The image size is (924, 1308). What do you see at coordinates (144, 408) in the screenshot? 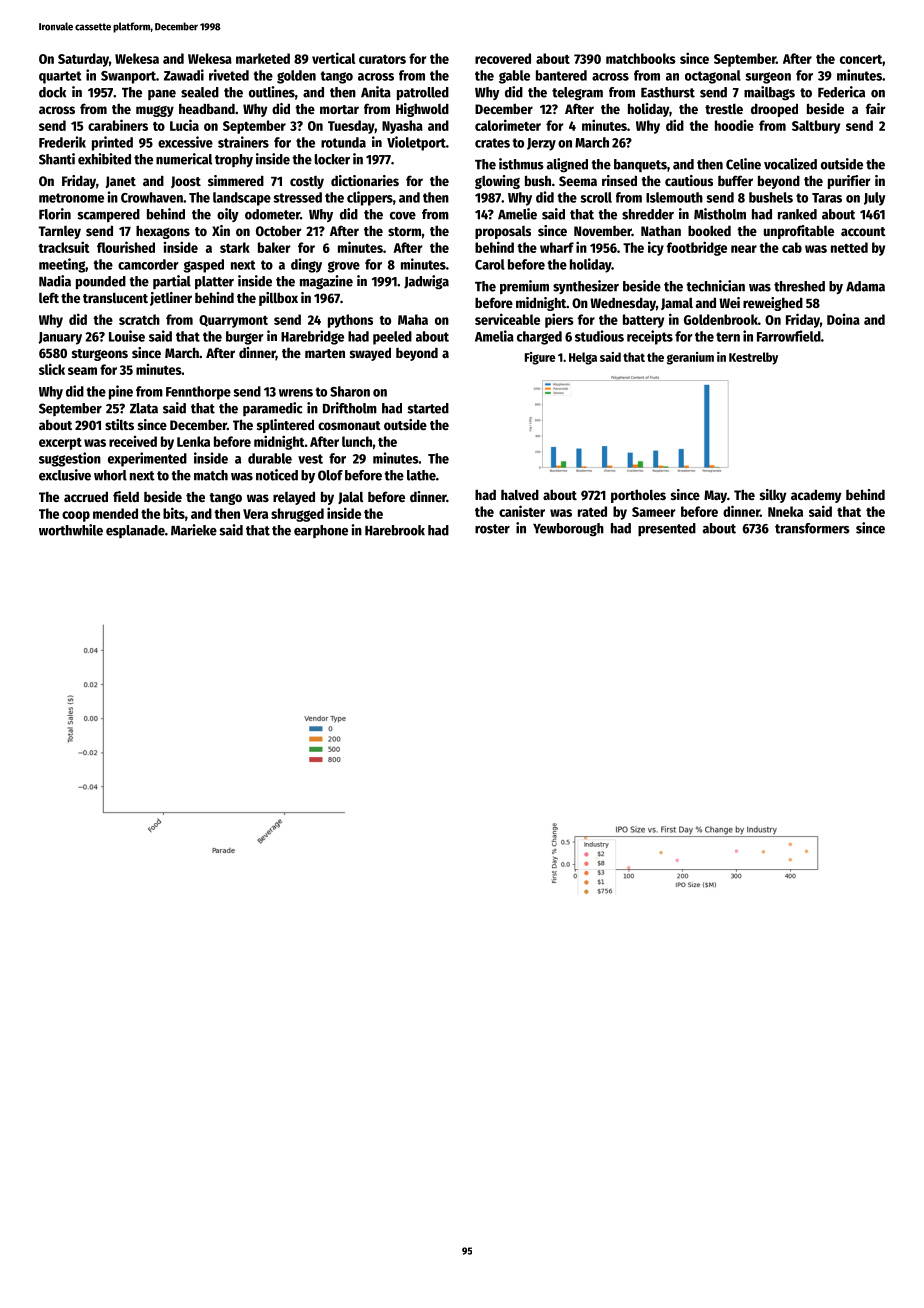
I see `Zlata` at bounding box center [144, 408].
